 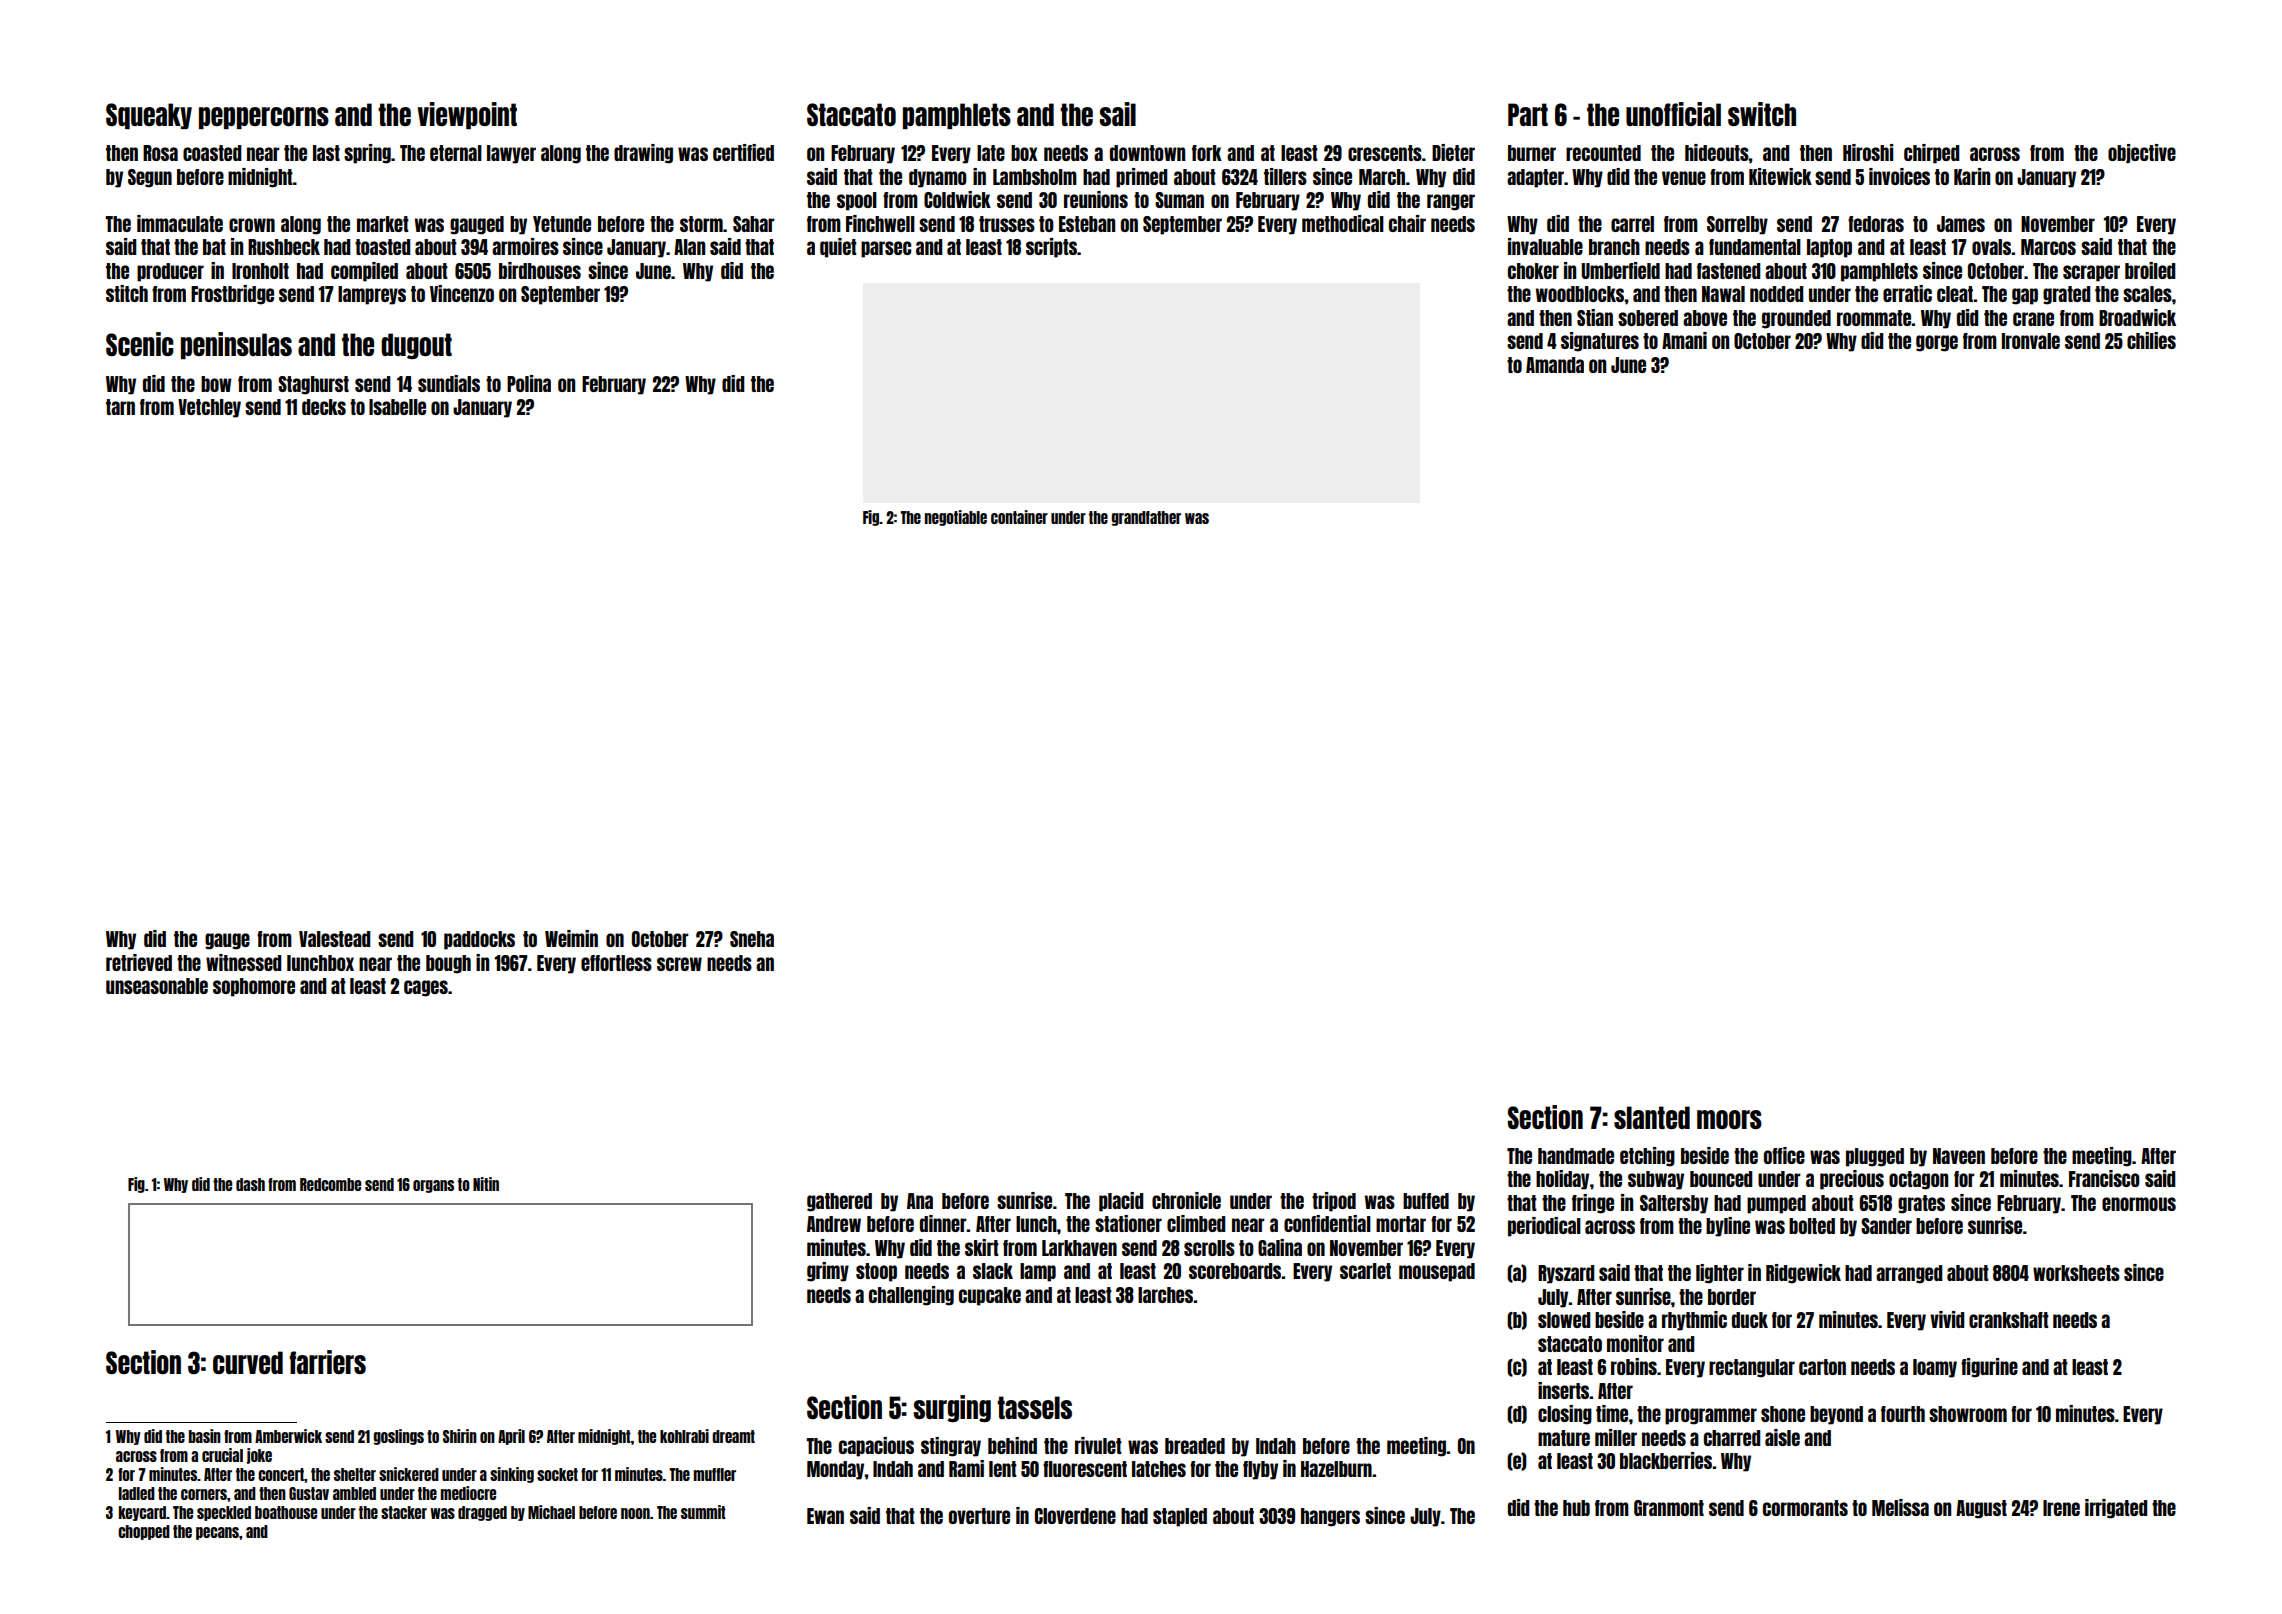 I want to click on farriers, so click(x=327, y=1362).
